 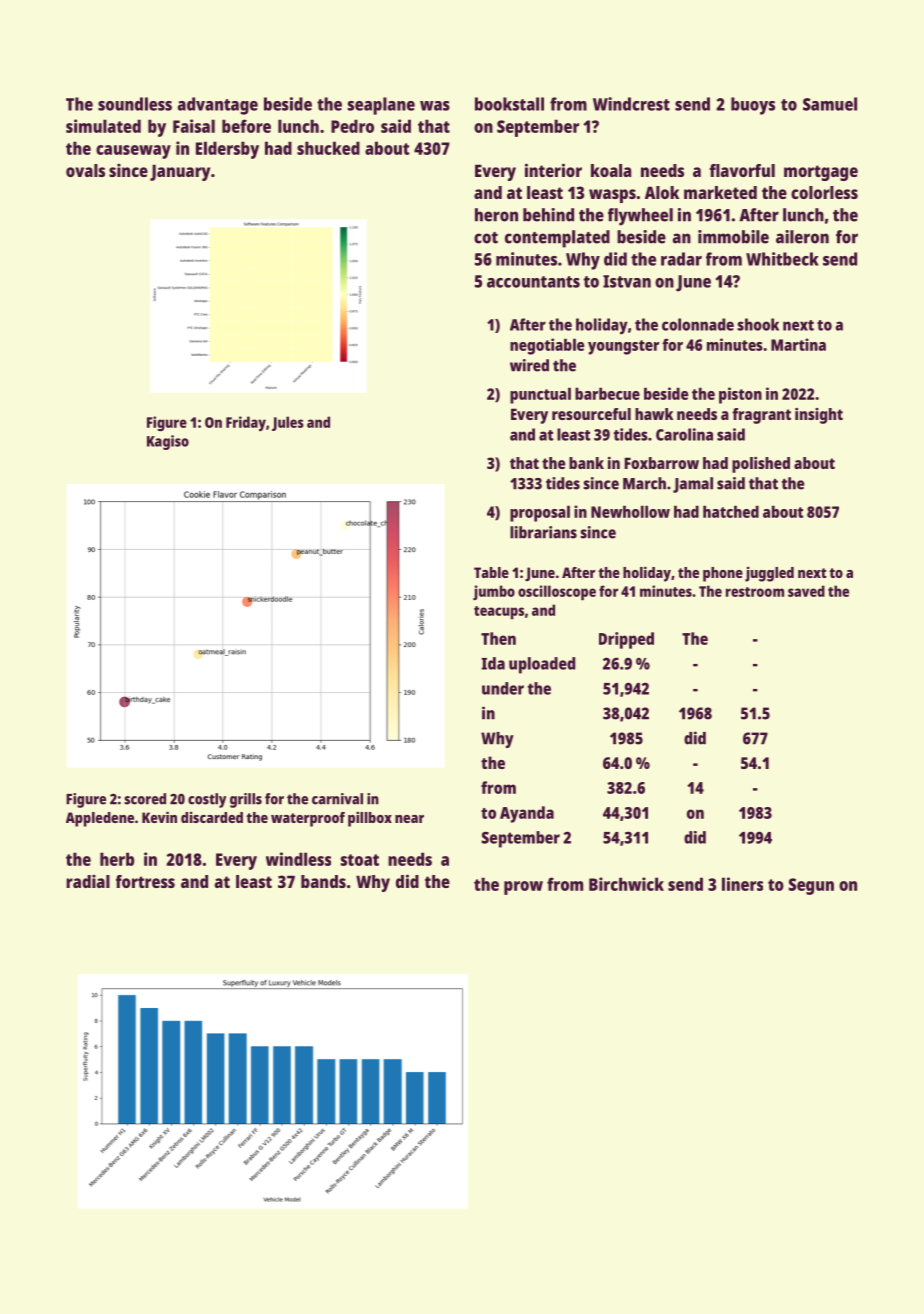 I want to click on Dripped, so click(x=626, y=640).
